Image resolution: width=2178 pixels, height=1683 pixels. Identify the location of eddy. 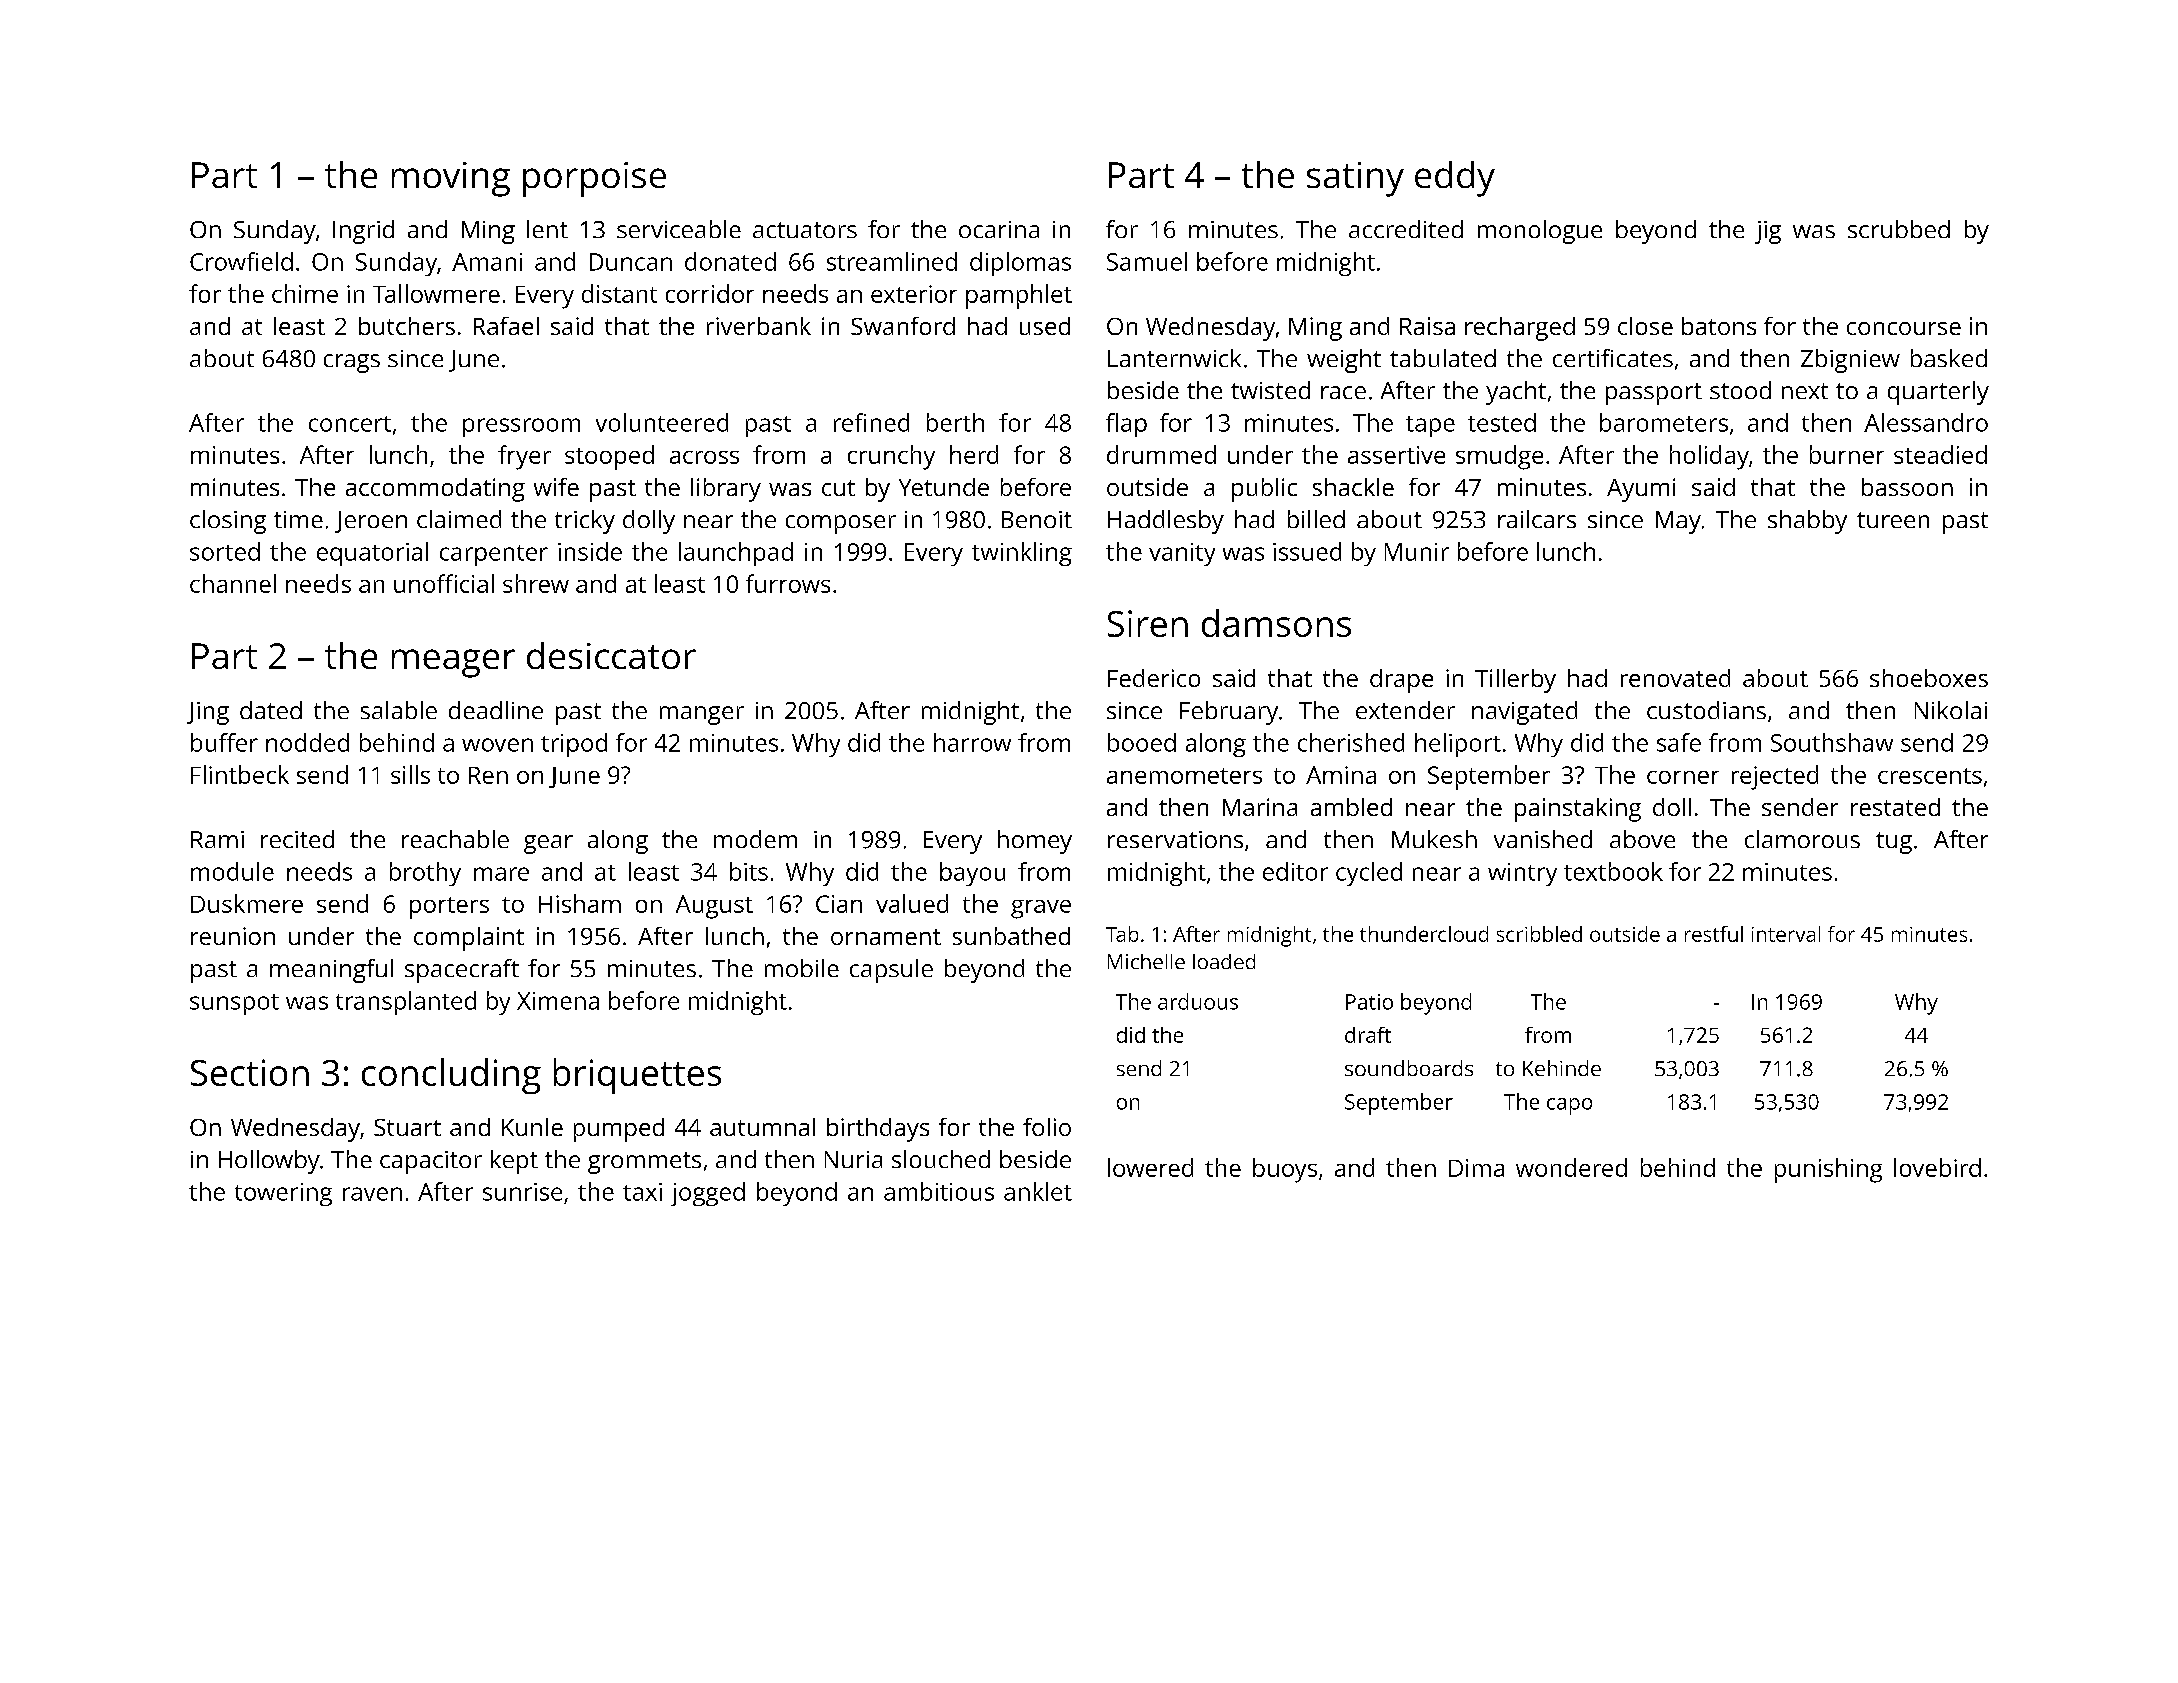
(1455, 179).
